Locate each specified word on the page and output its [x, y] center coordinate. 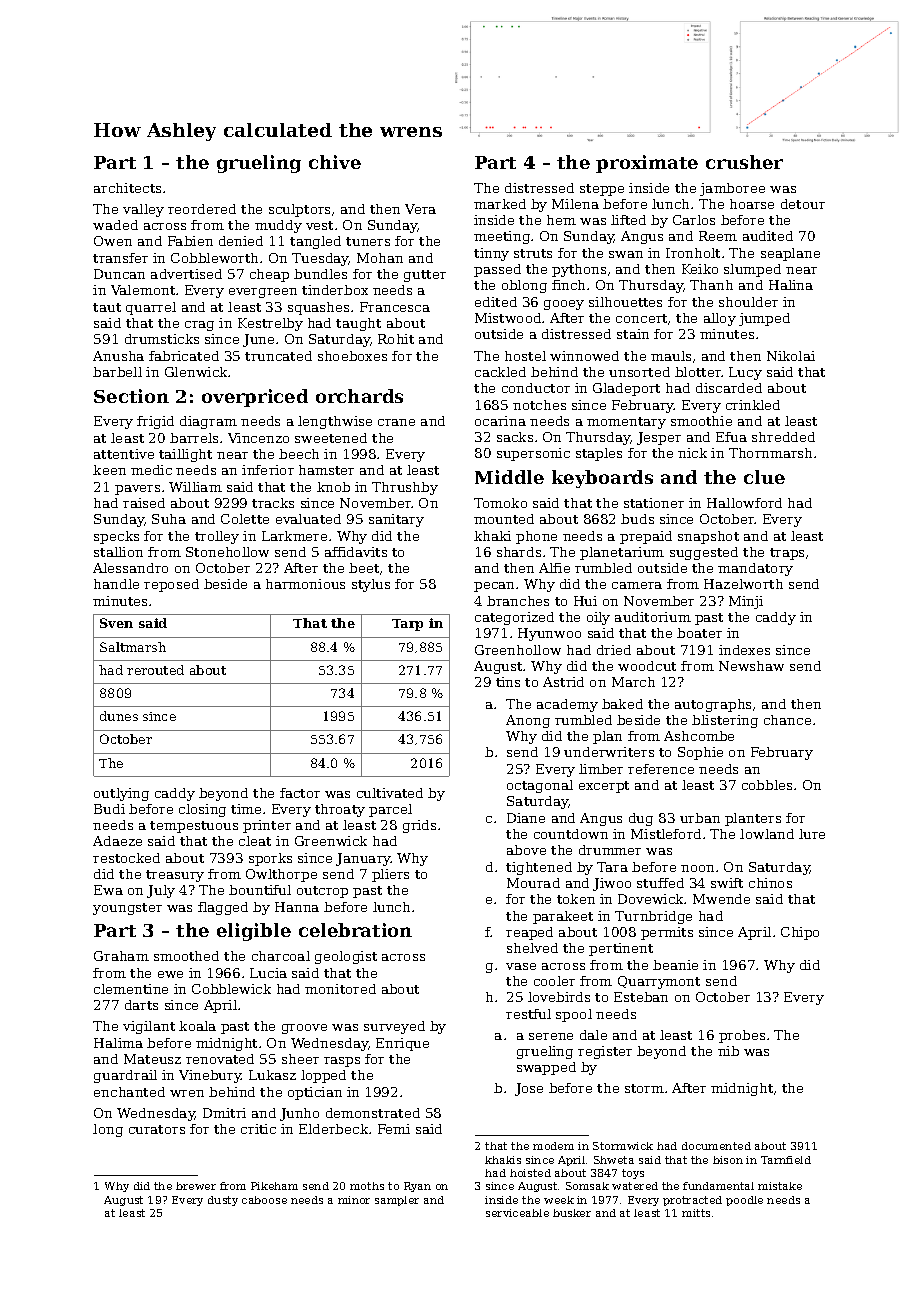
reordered [202, 209]
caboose [264, 1200]
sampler [397, 1201]
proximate [647, 164]
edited [496, 302]
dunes [119, 716]
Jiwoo [612, 884]
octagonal [540, 786]
